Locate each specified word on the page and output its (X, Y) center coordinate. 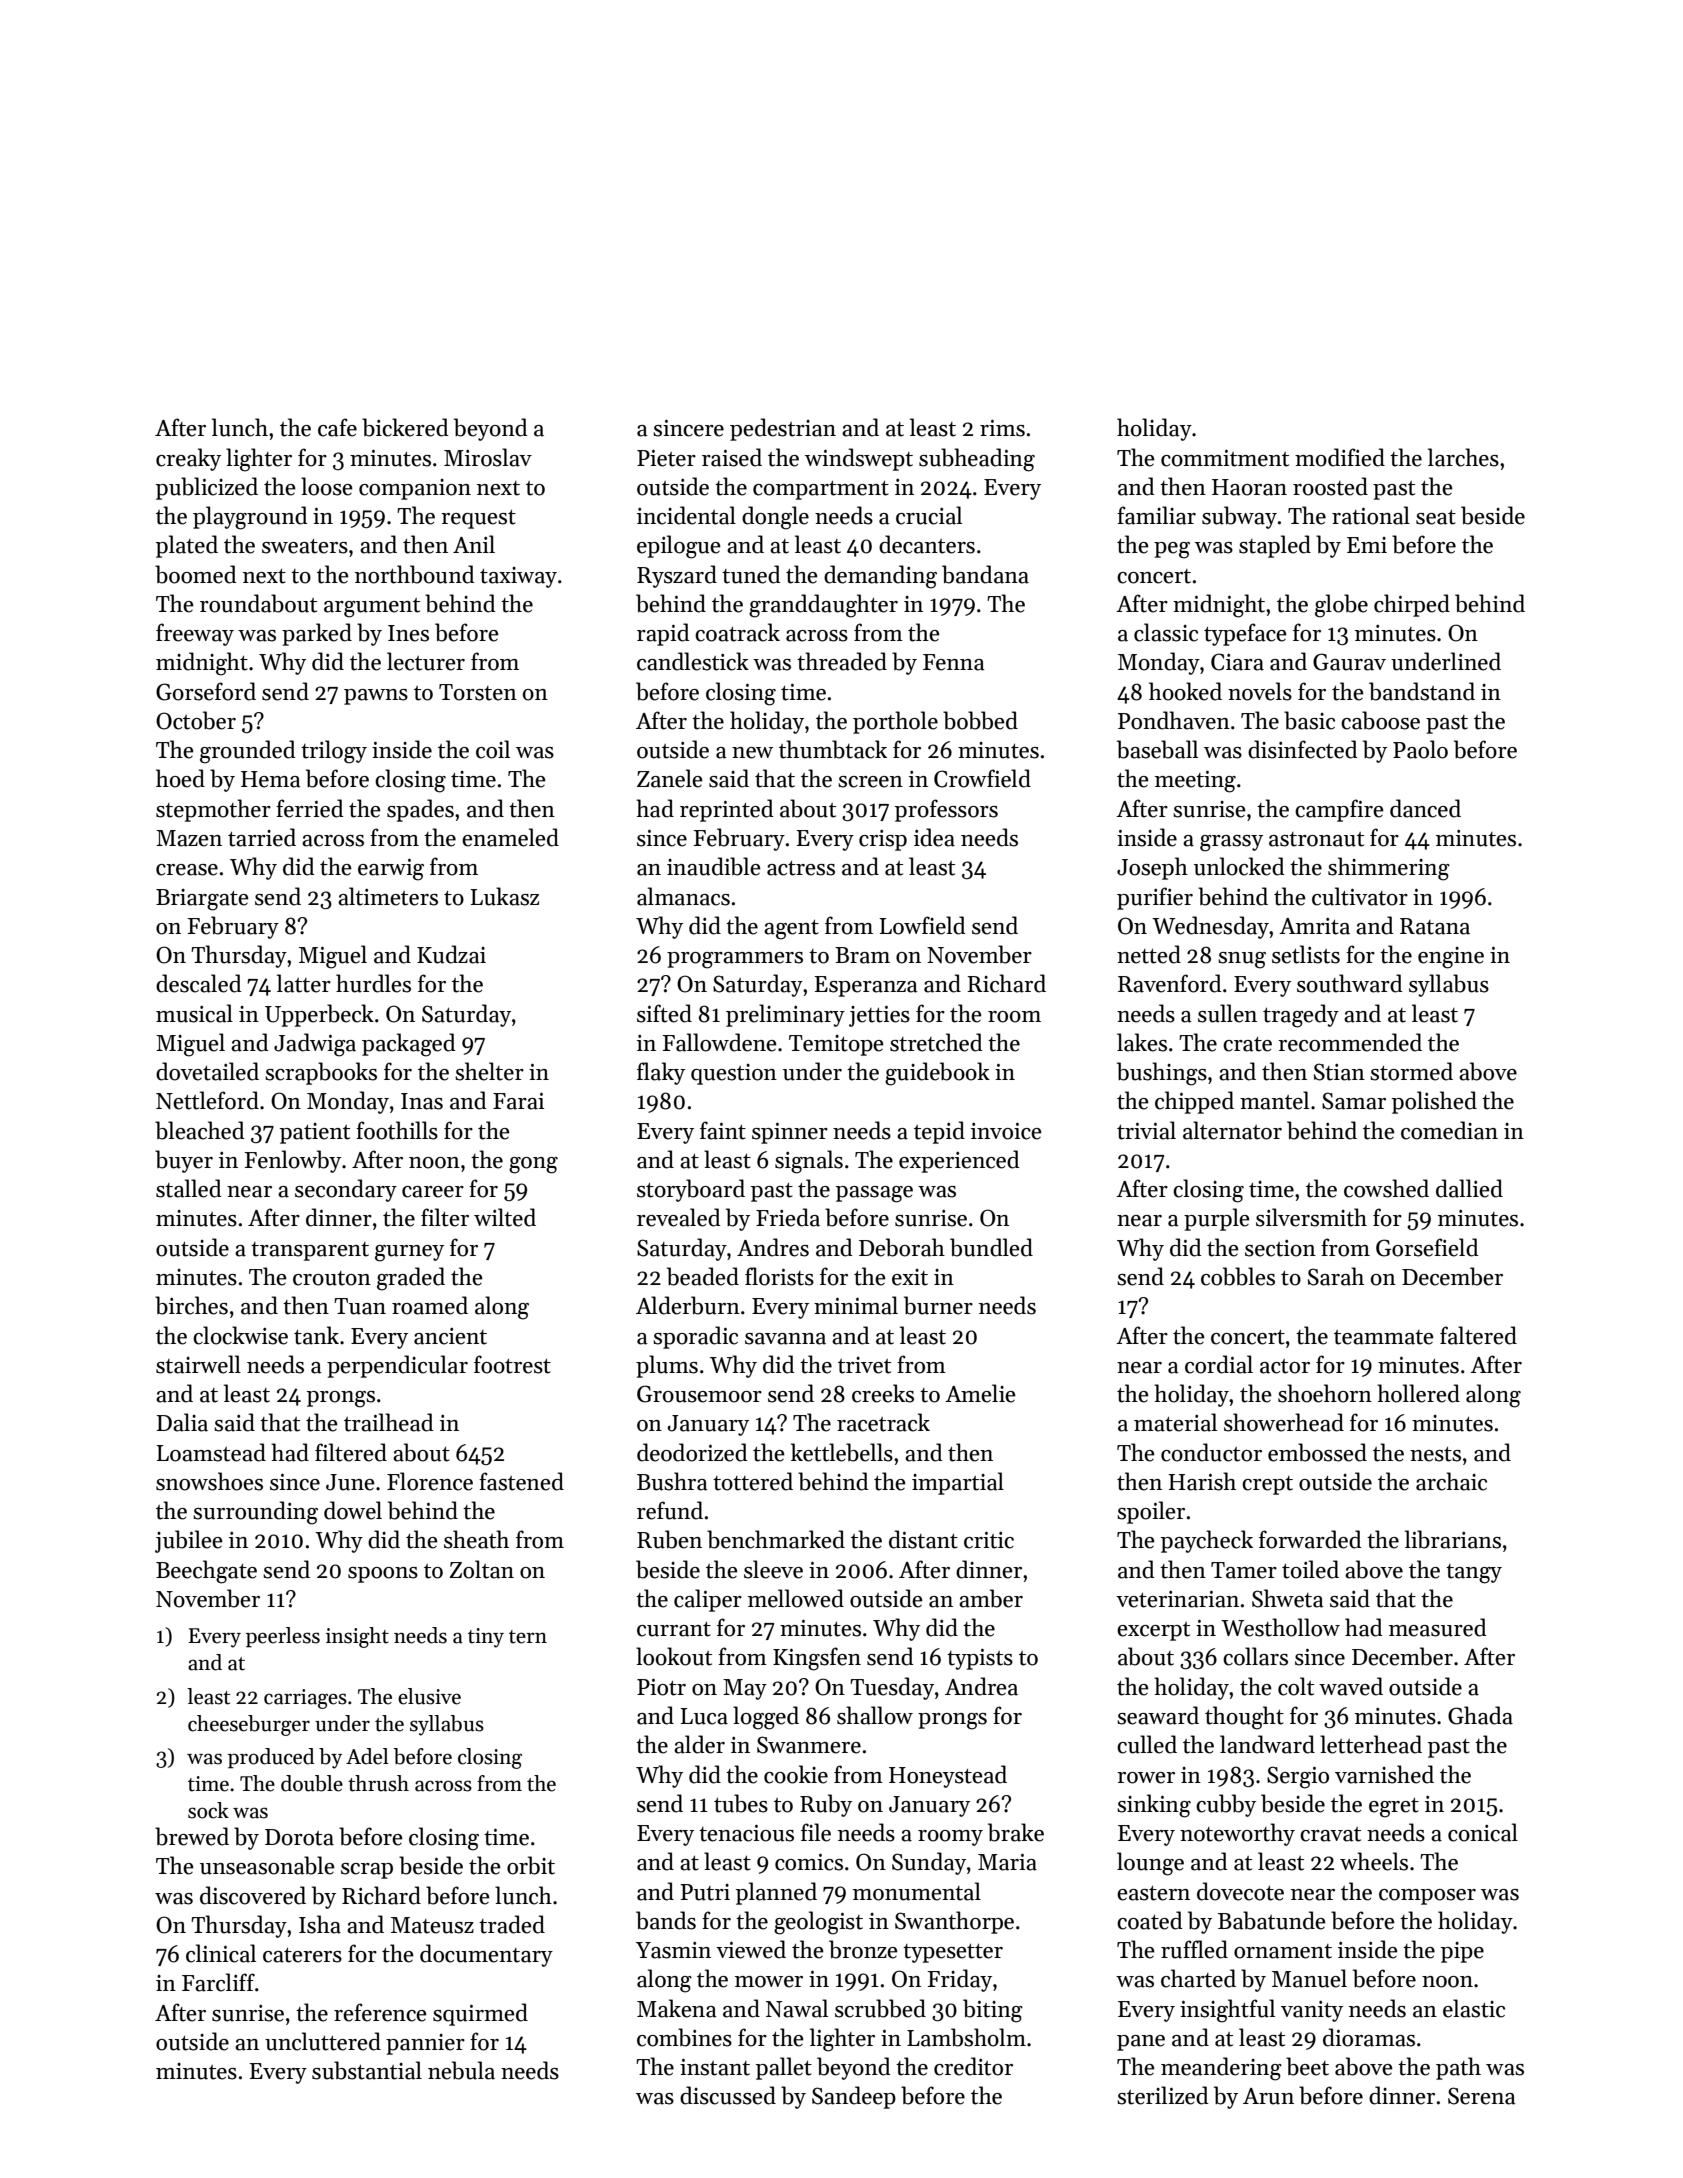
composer (1427, 1897)
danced (1425, 808)
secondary (346, 1190)
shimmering (1389, 869)
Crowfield (982, 778)
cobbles (1238, 1276)
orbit (531, 1865)
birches (191, 1305)
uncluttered (323, 2041)
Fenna (954, 662)
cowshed (1386, 1188)
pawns (376, 697)
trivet (864, 1365)
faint (723, 1130)
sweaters (305, 546)
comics (809, 1862)
